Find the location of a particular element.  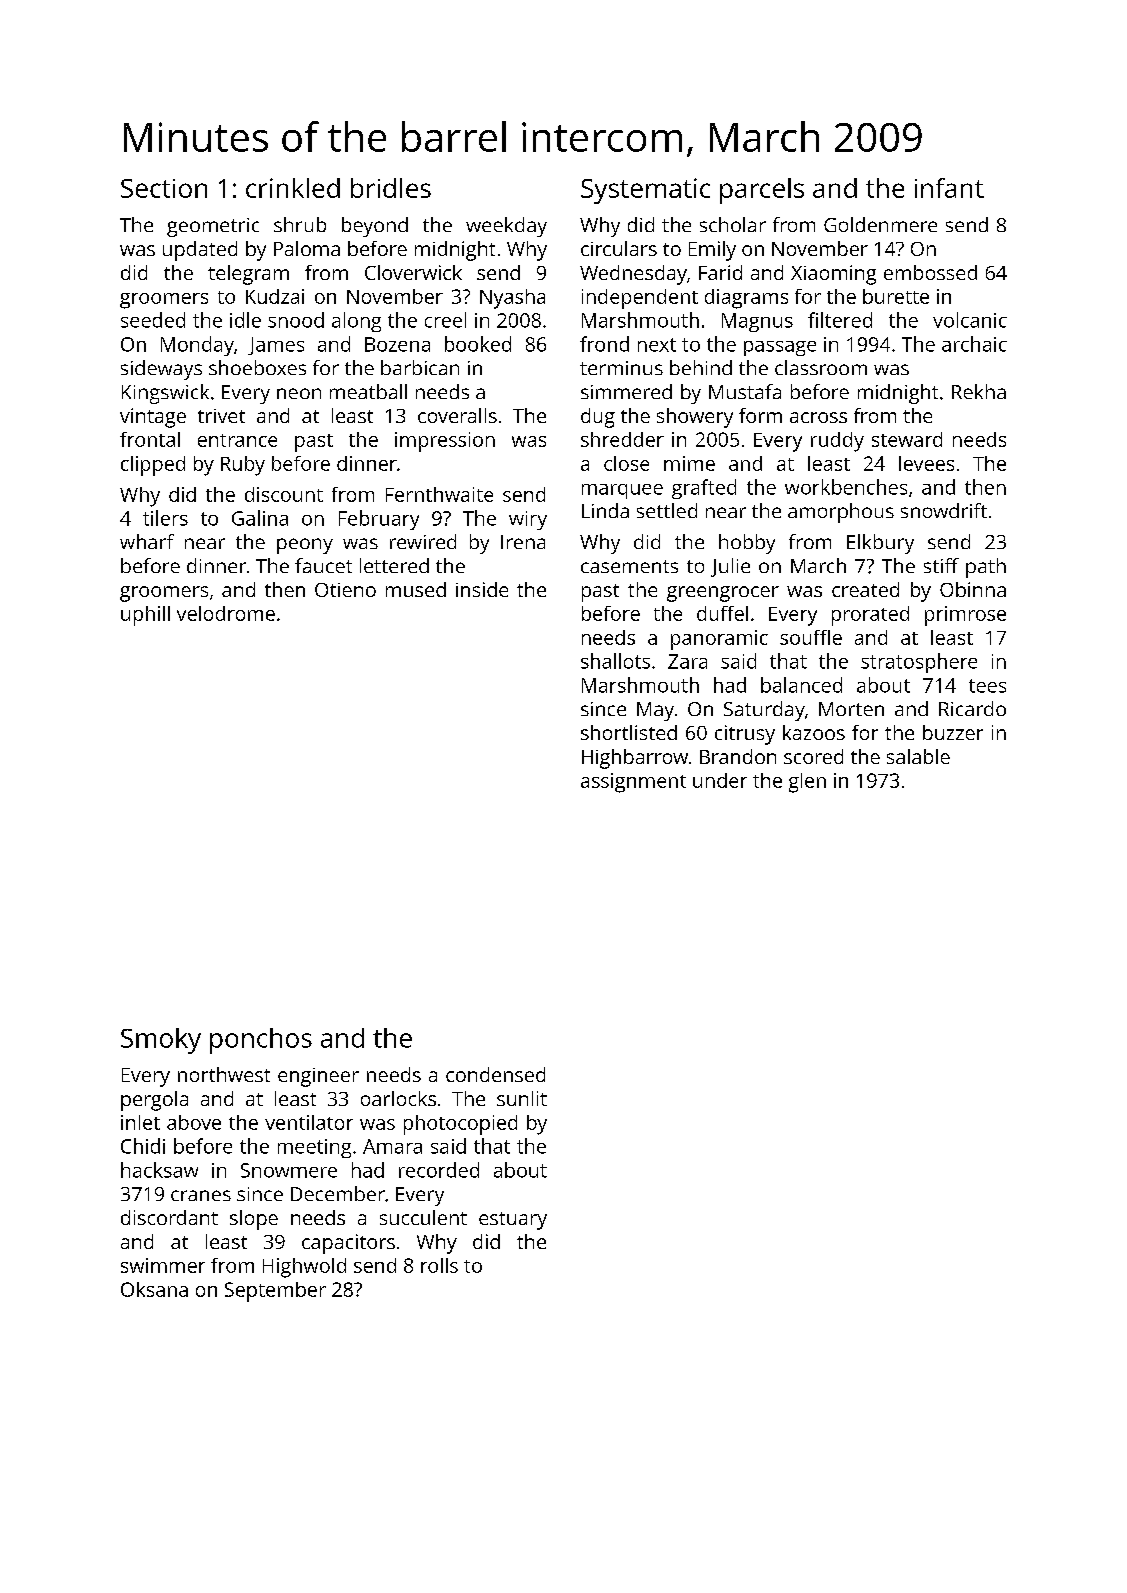

Paloma is located at coordinates (307, 248).
